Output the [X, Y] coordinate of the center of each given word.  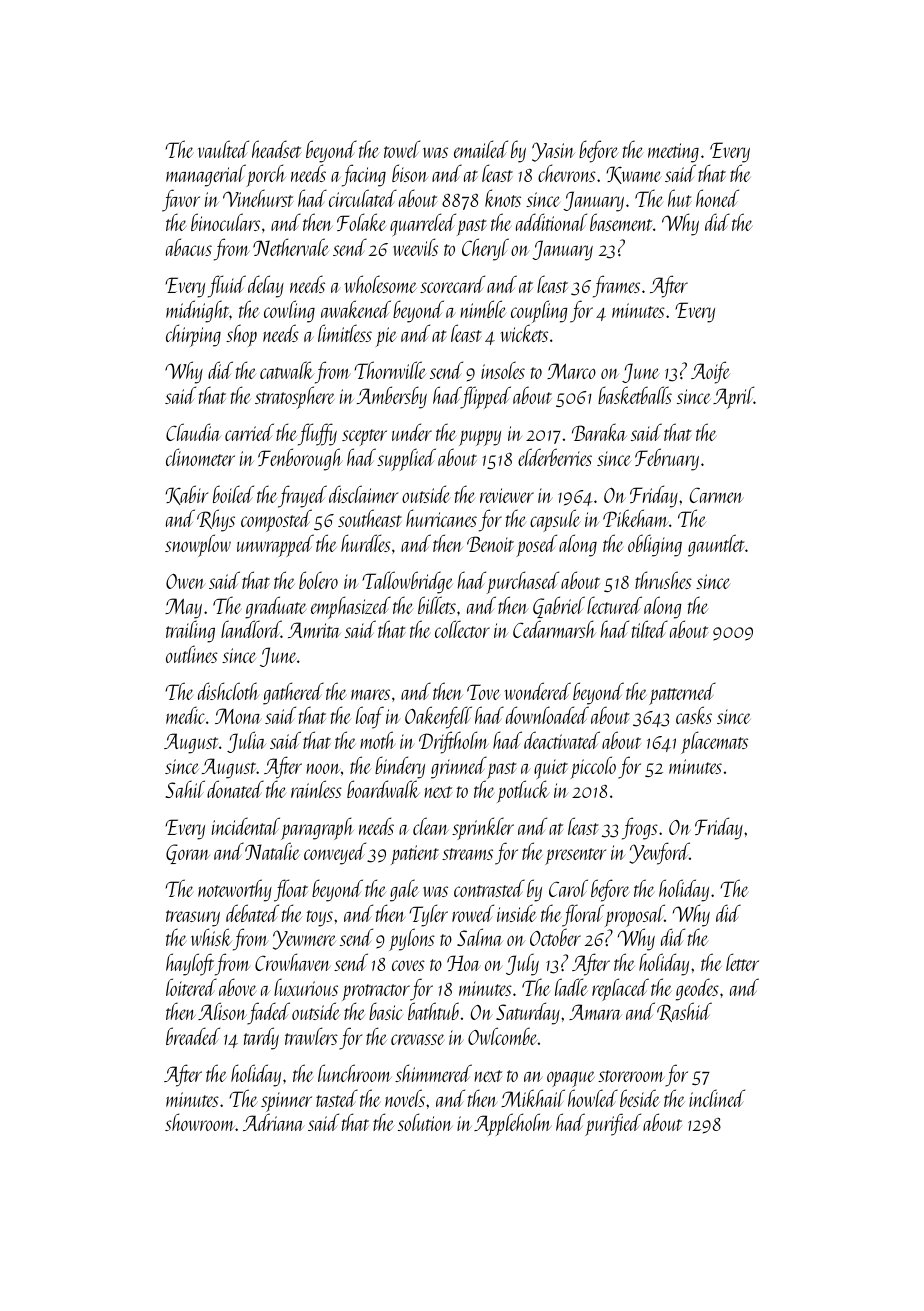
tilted [650, 629]
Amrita [314, 630]
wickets [524, 333]
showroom [200, 1122]
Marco [571, 371]
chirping [193, 335]
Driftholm [454, 742]
